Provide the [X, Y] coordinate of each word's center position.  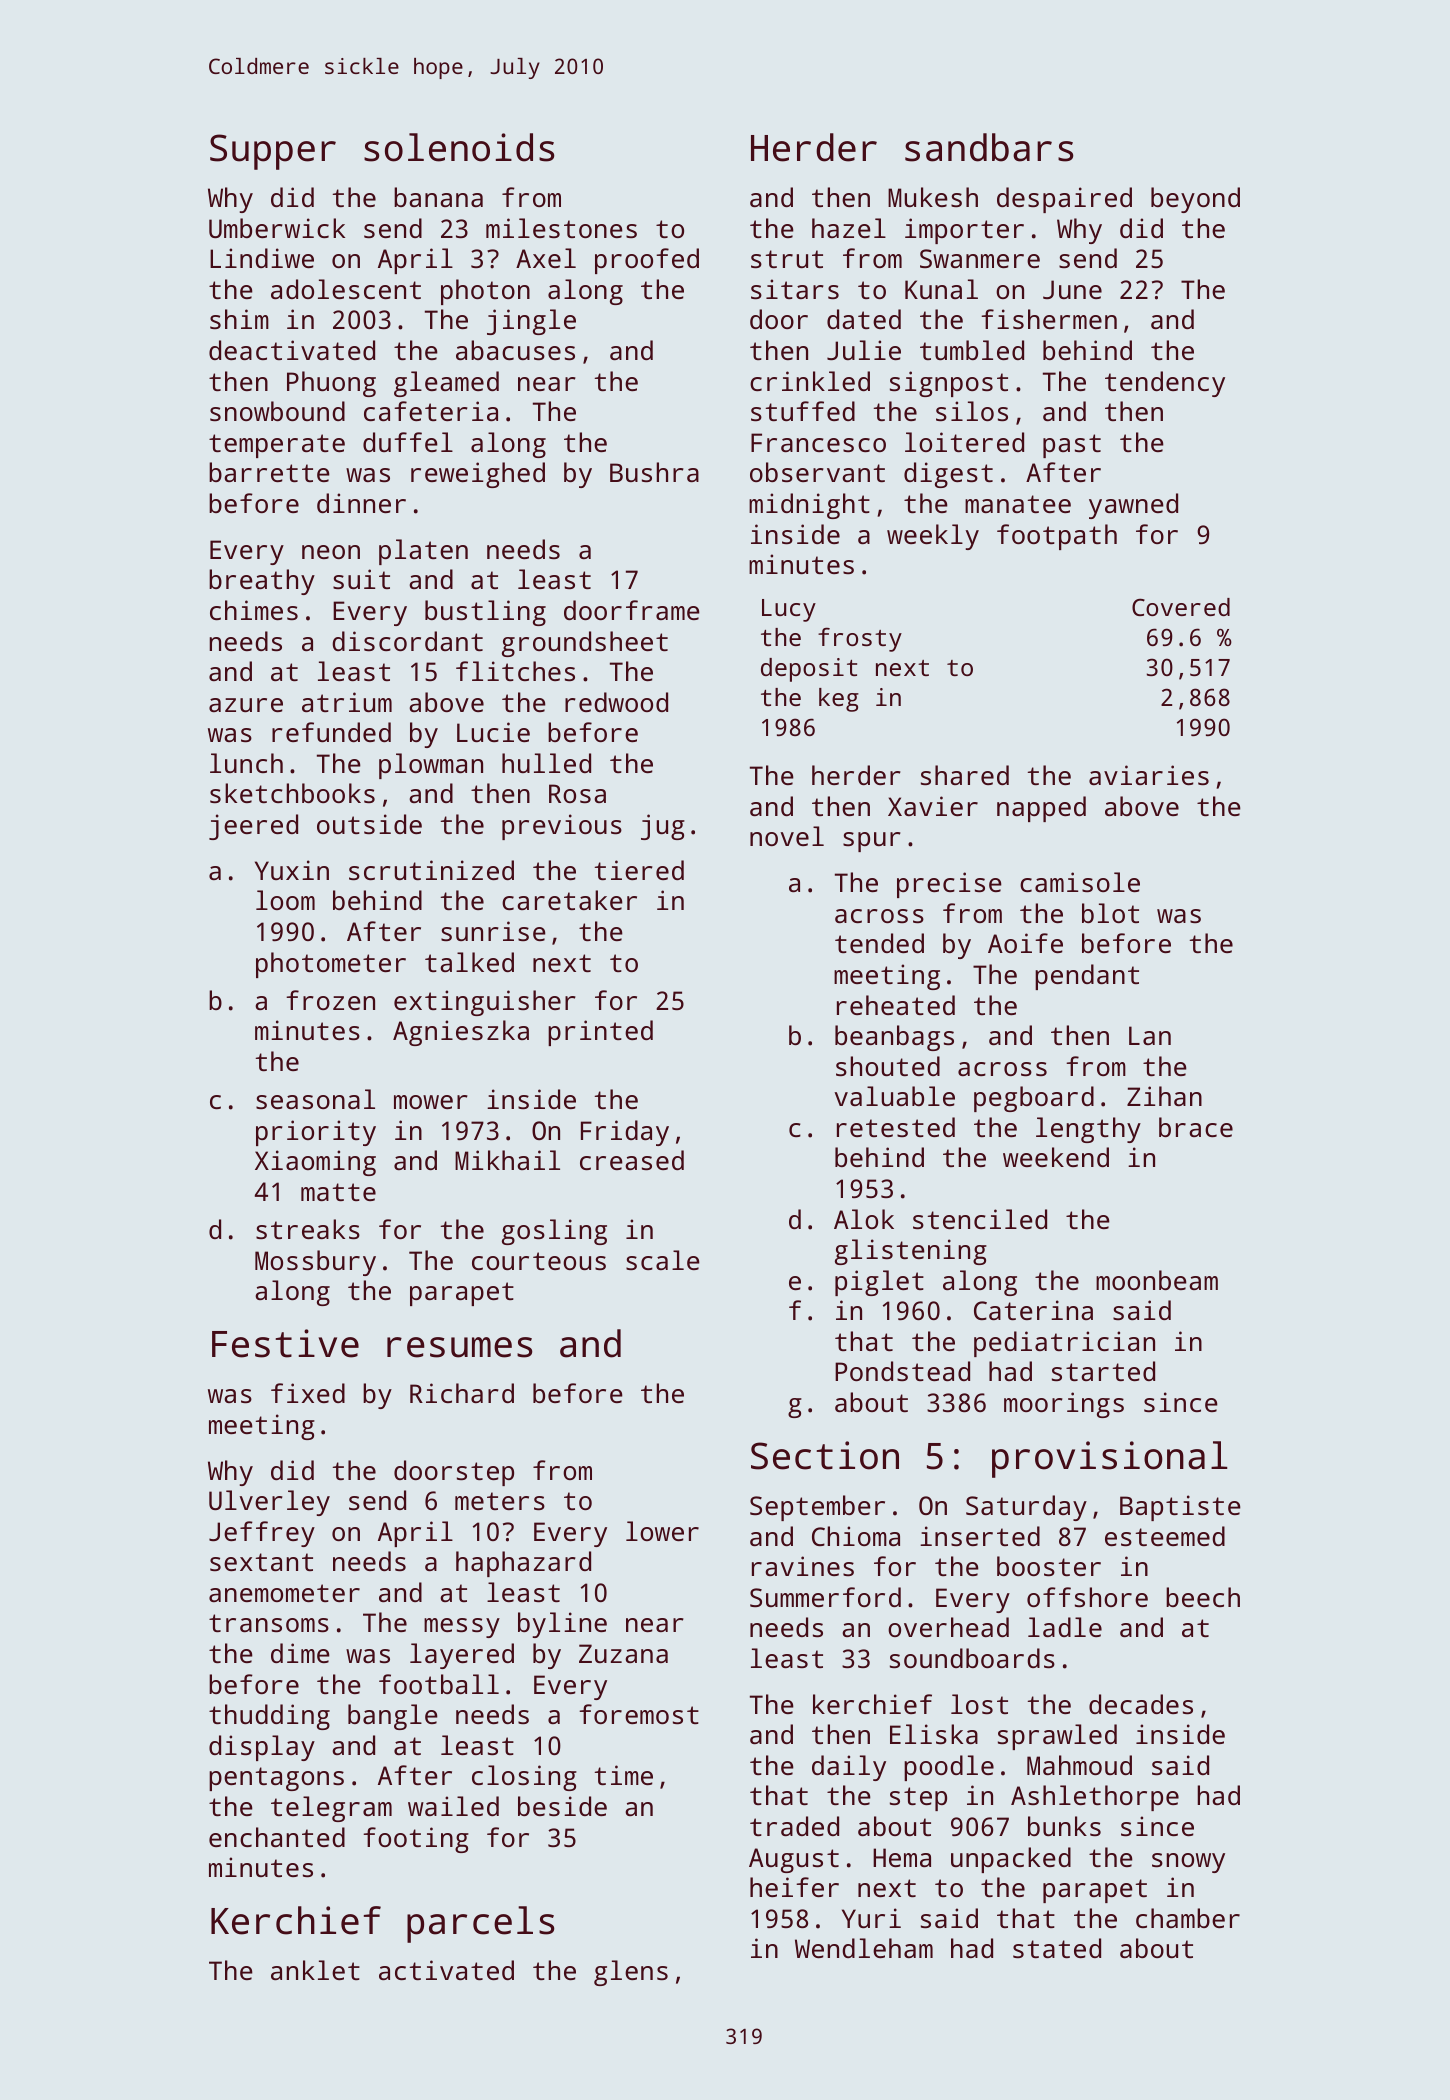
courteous [539, 1261]
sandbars [989, 147]
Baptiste [1180, 1508]
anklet [315, 1970]
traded [794, 1826]
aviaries [1149, 775]
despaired [1064, 200]
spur [872, 842]
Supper [273, 152]
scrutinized [431, 870]
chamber [1188, 1918]
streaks [308, 1229]
